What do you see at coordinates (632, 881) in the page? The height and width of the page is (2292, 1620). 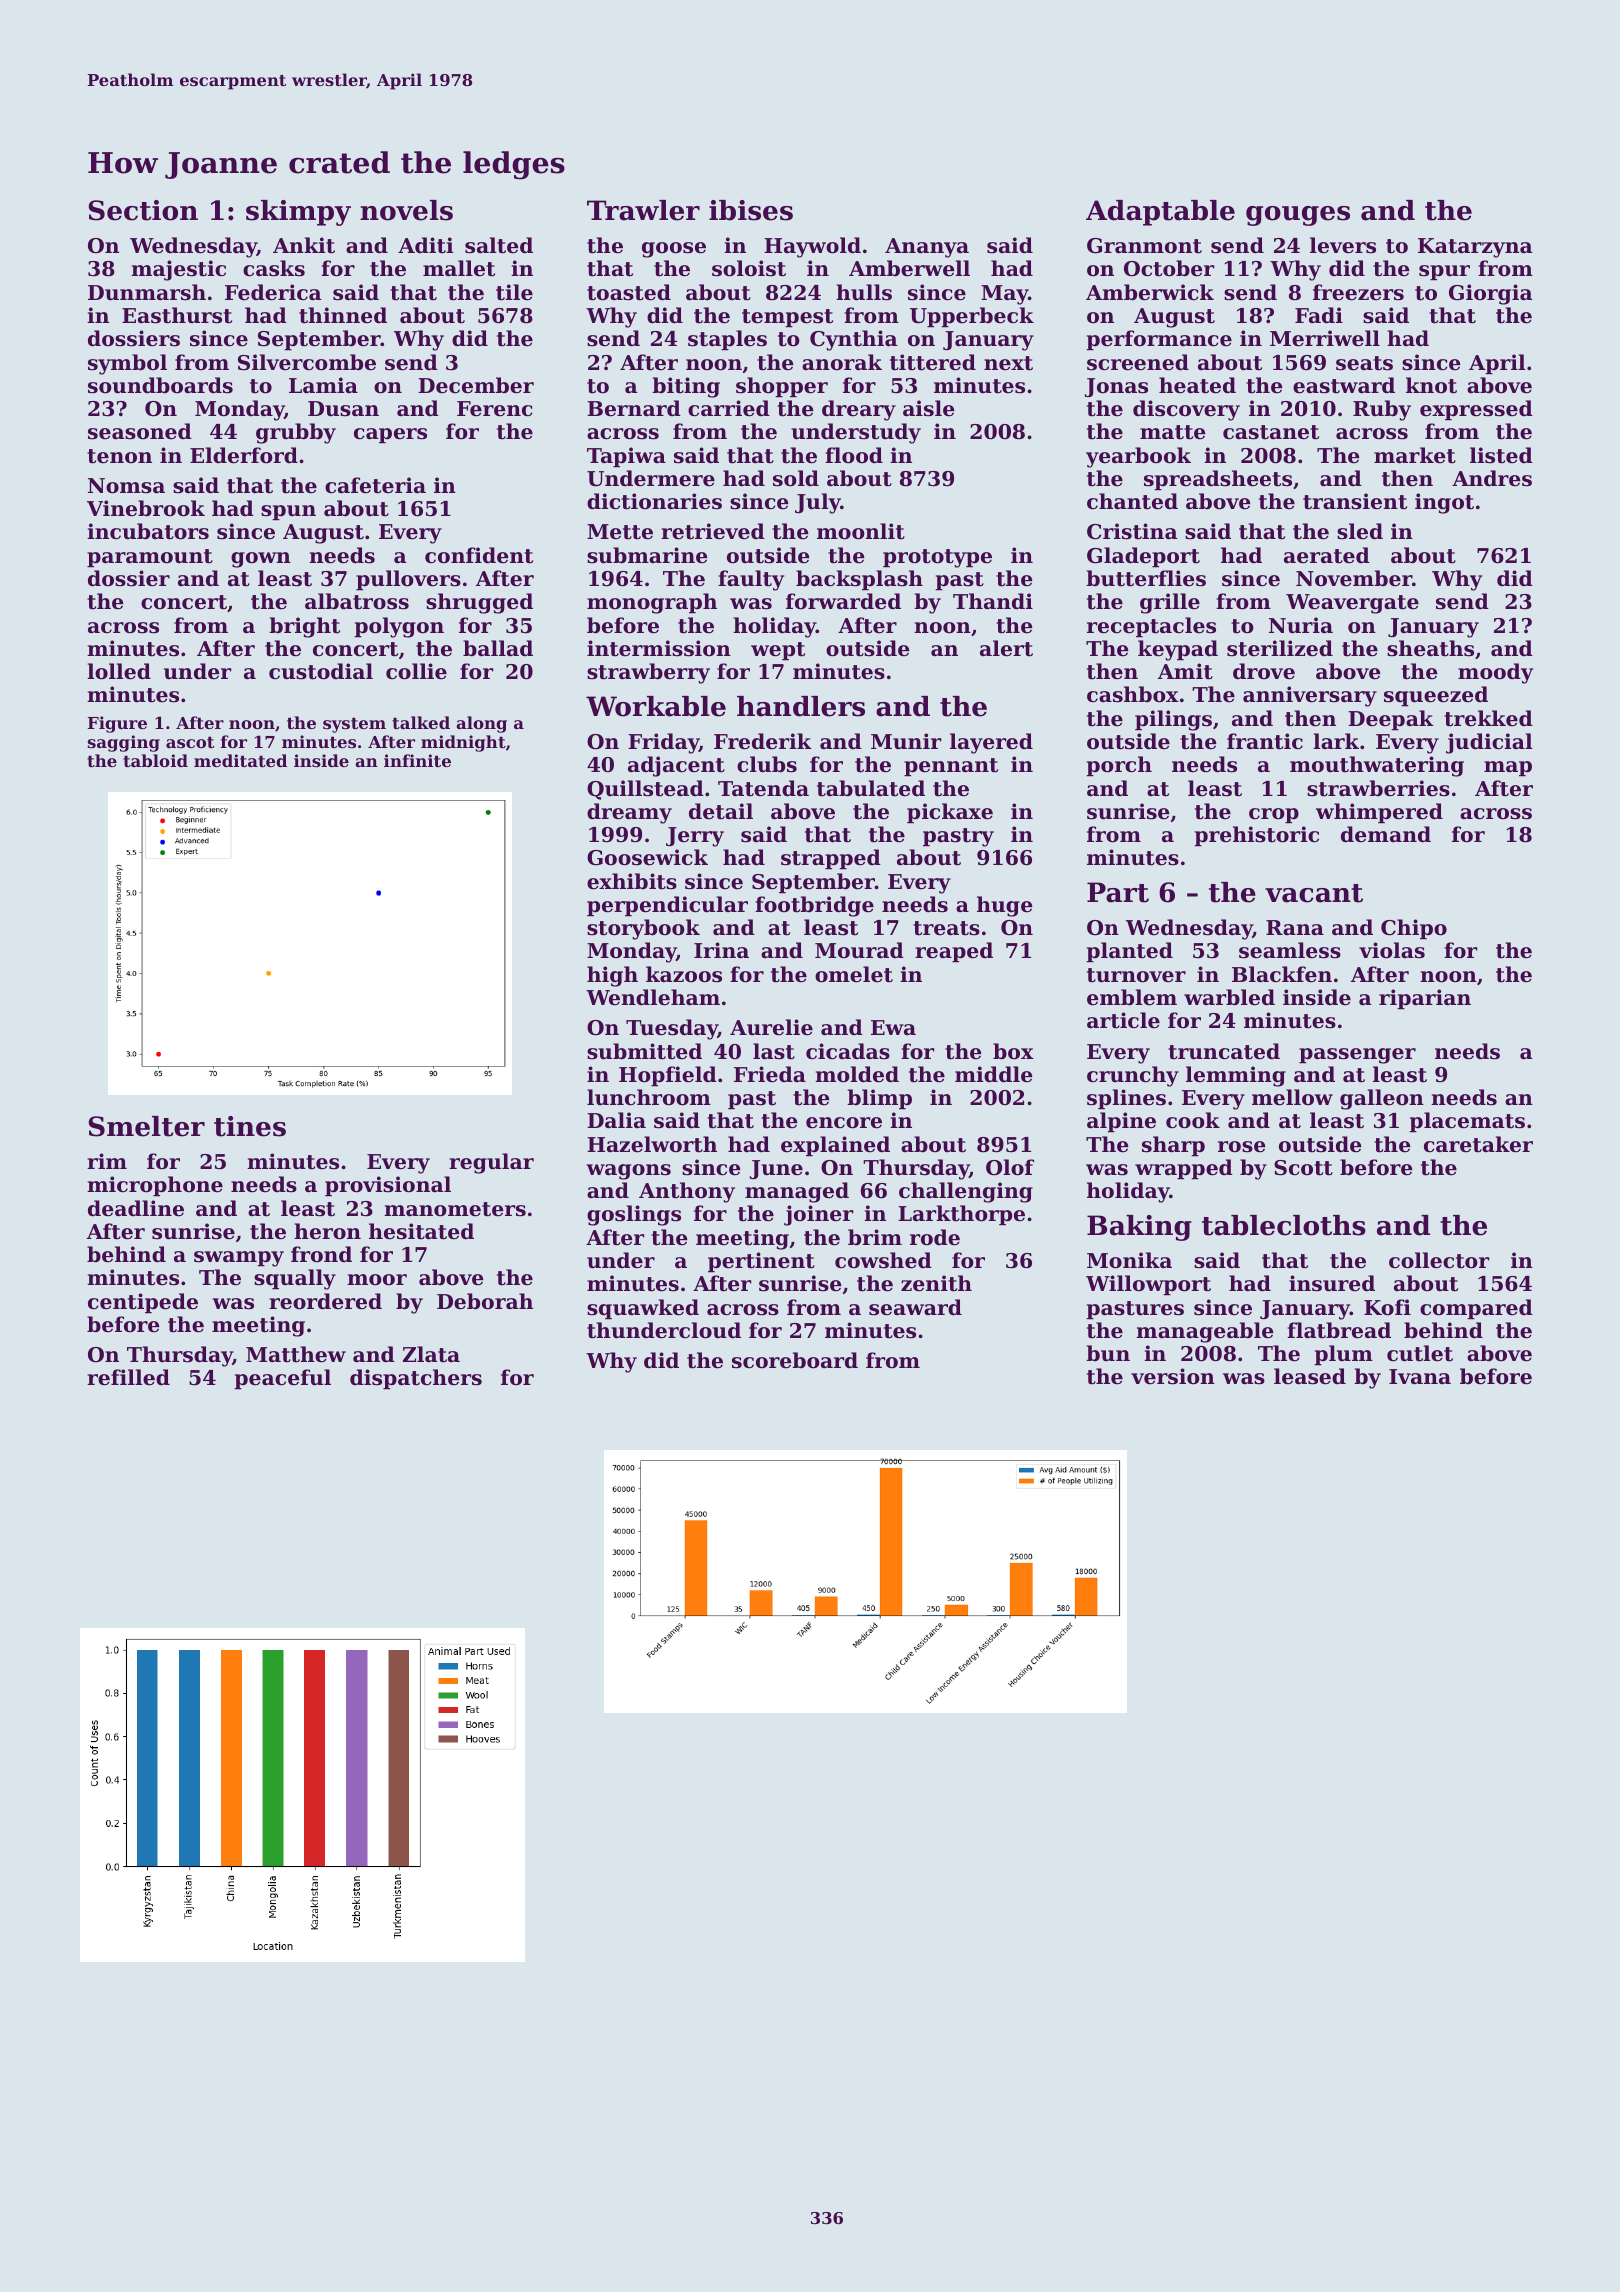 I see `exhibits` at bounding box center [632, 881].
